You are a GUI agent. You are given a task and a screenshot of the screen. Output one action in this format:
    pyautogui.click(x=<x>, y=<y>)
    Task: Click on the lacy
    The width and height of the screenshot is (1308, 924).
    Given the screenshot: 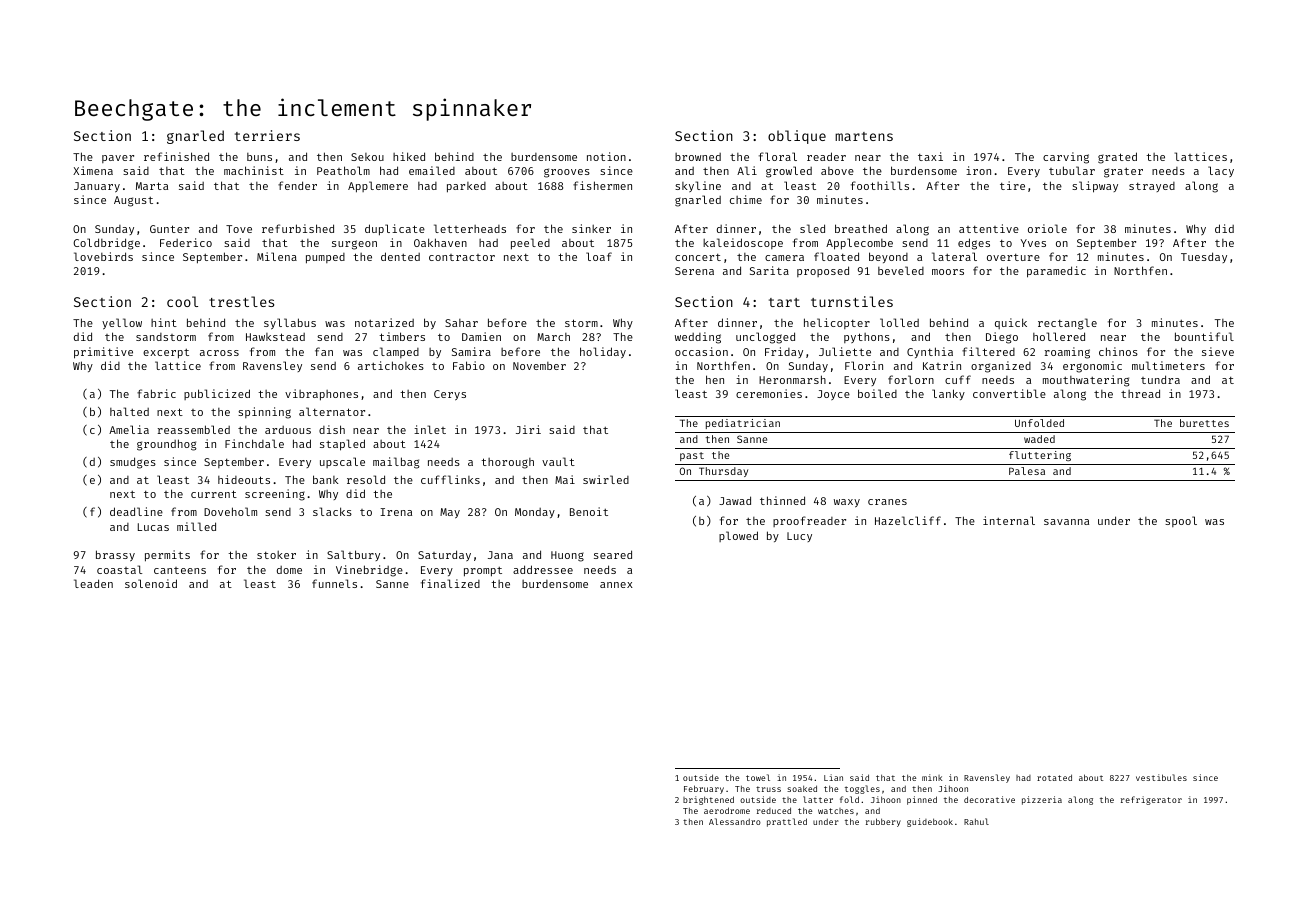 What is the action you would take?
    pyautogui.click(x=1221, y=171)
